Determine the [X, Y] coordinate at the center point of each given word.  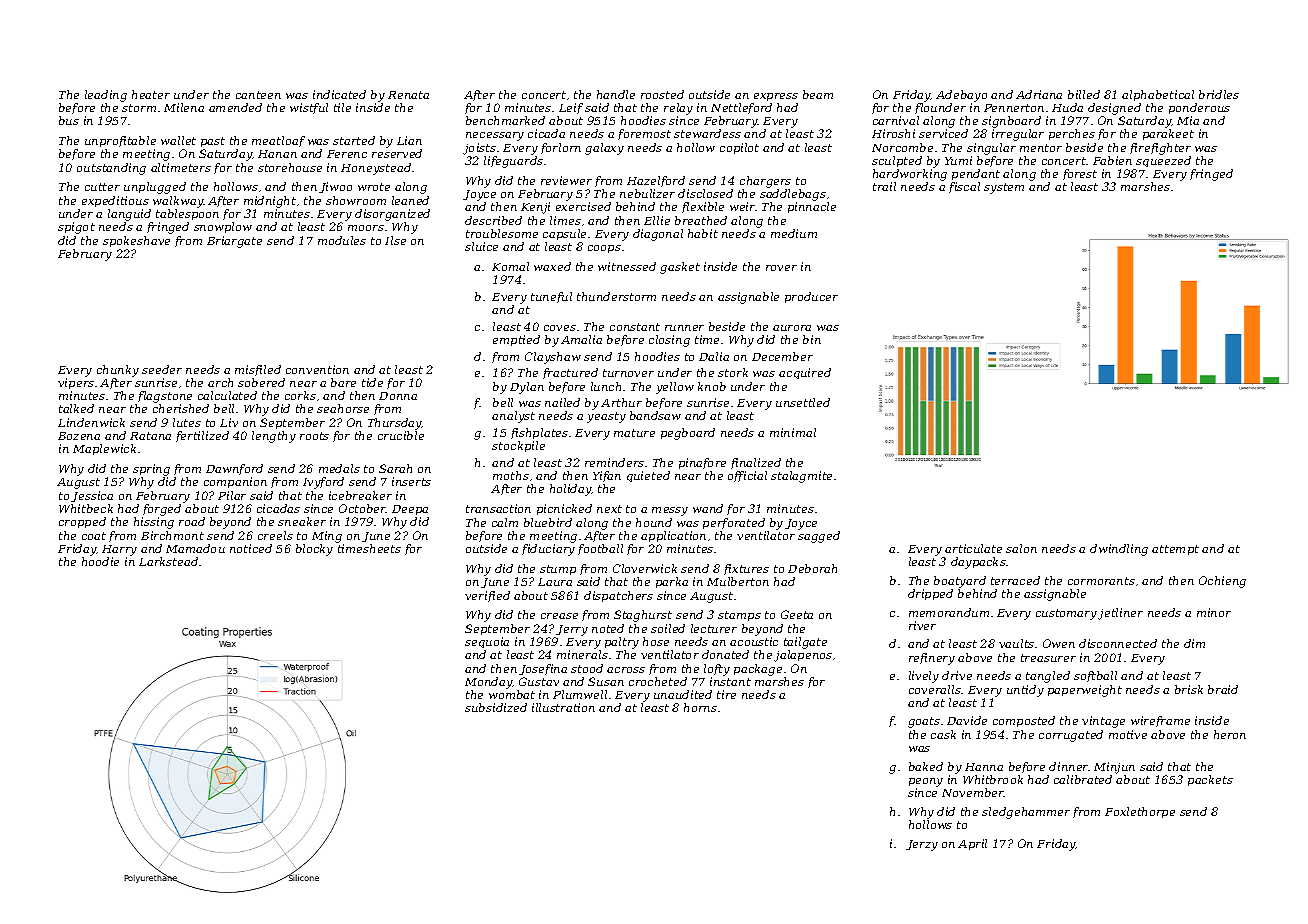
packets [1210, 780]
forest [1080, 174]
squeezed [1163, 161]
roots [314, 436]
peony [926, 782]
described [493, 220]
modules [342, 240]
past [213, 142]
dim [1194, 643]
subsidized [496, 707]
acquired [805, 373]
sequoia [487, 642]
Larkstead [168, 561]
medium [794, 233]
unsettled [803, 402]
